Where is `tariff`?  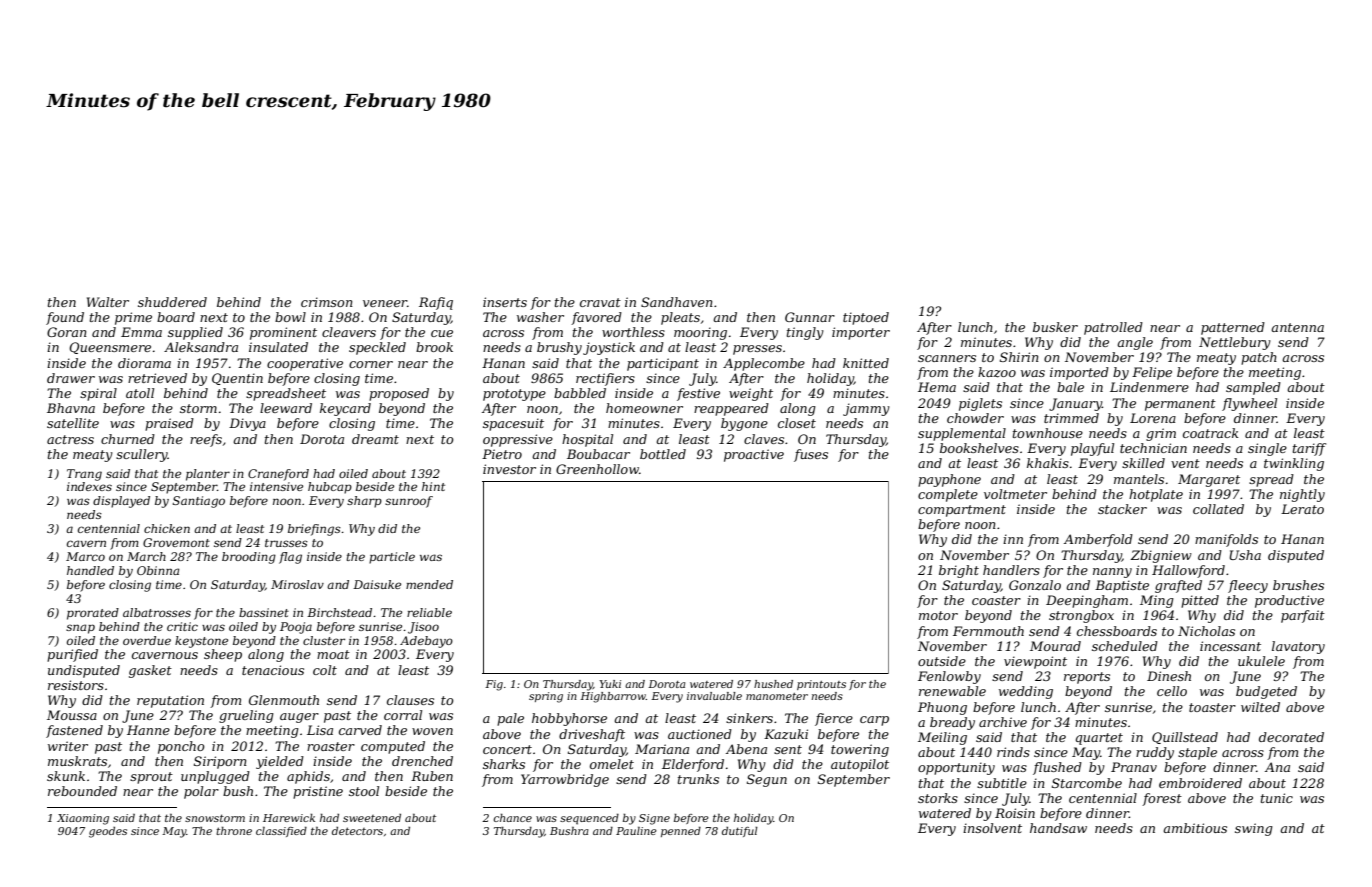
tariff is located at coordinates (1309, 449).
